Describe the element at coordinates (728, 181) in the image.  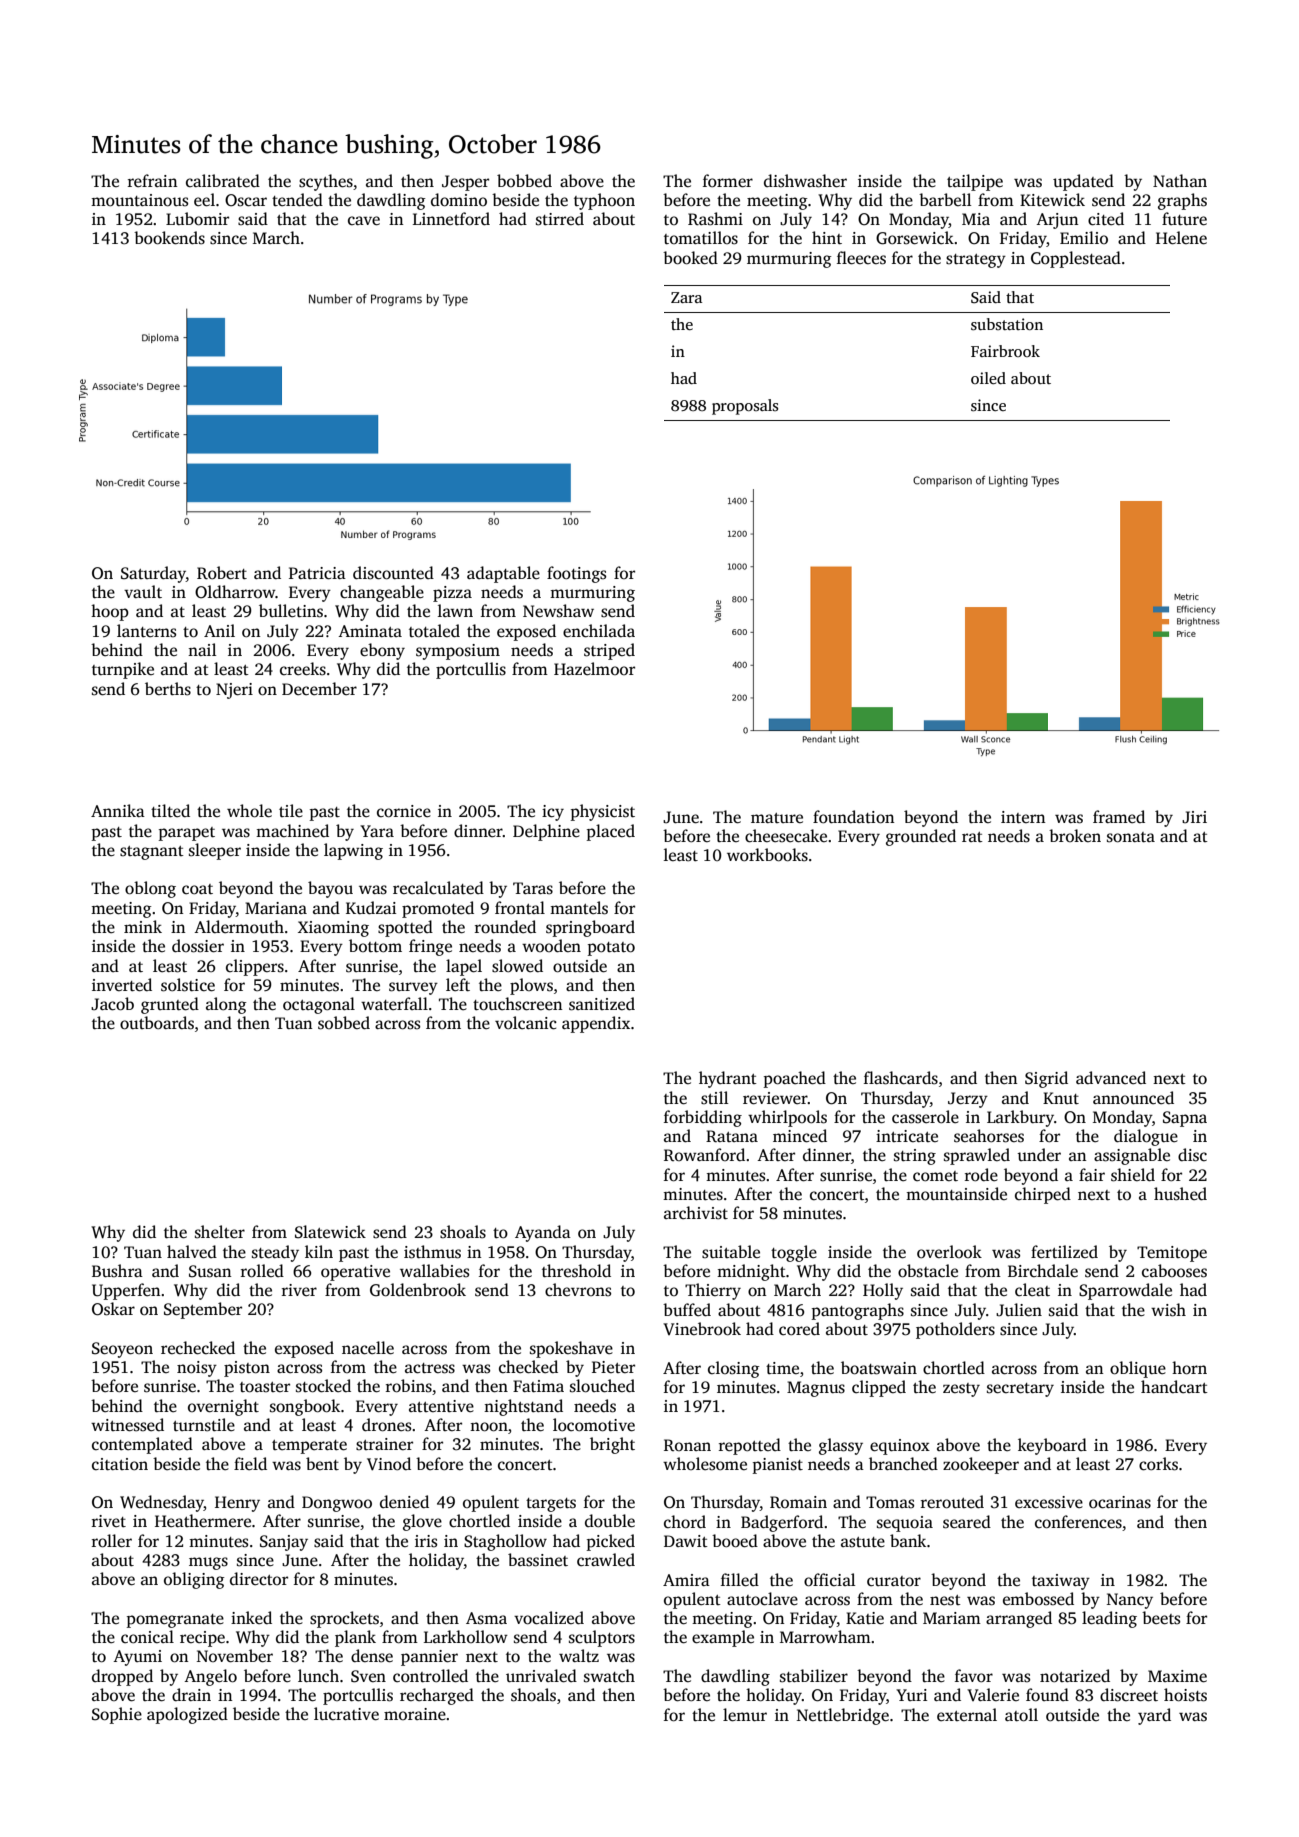
I see `former` at that location.
